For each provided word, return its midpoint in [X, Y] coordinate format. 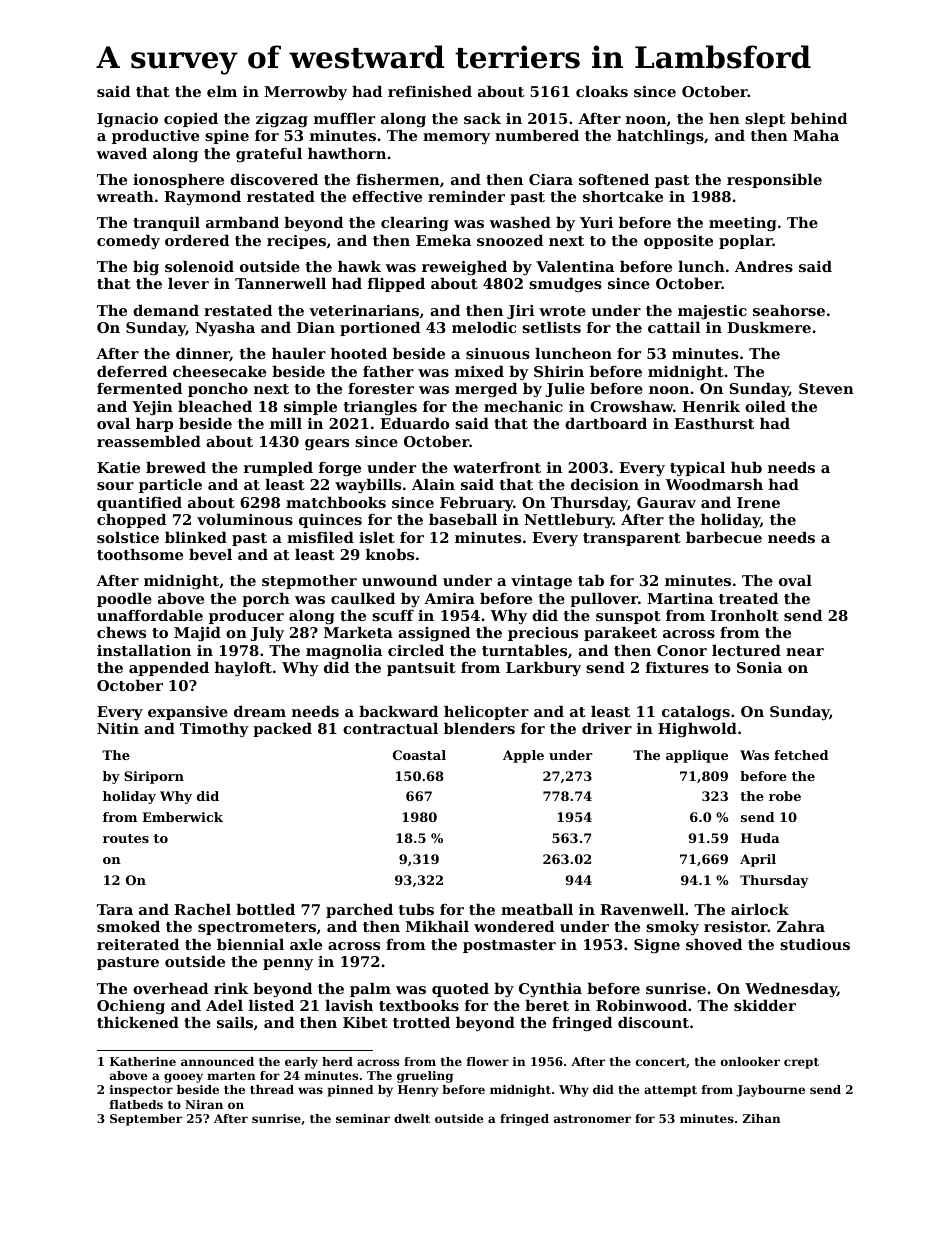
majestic [712, 312]
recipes [296, 242]
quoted [460, 990]
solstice [128, 537]
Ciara [551, 179]
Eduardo [414, 423]
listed [271, 1005]
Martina [680, 598]
